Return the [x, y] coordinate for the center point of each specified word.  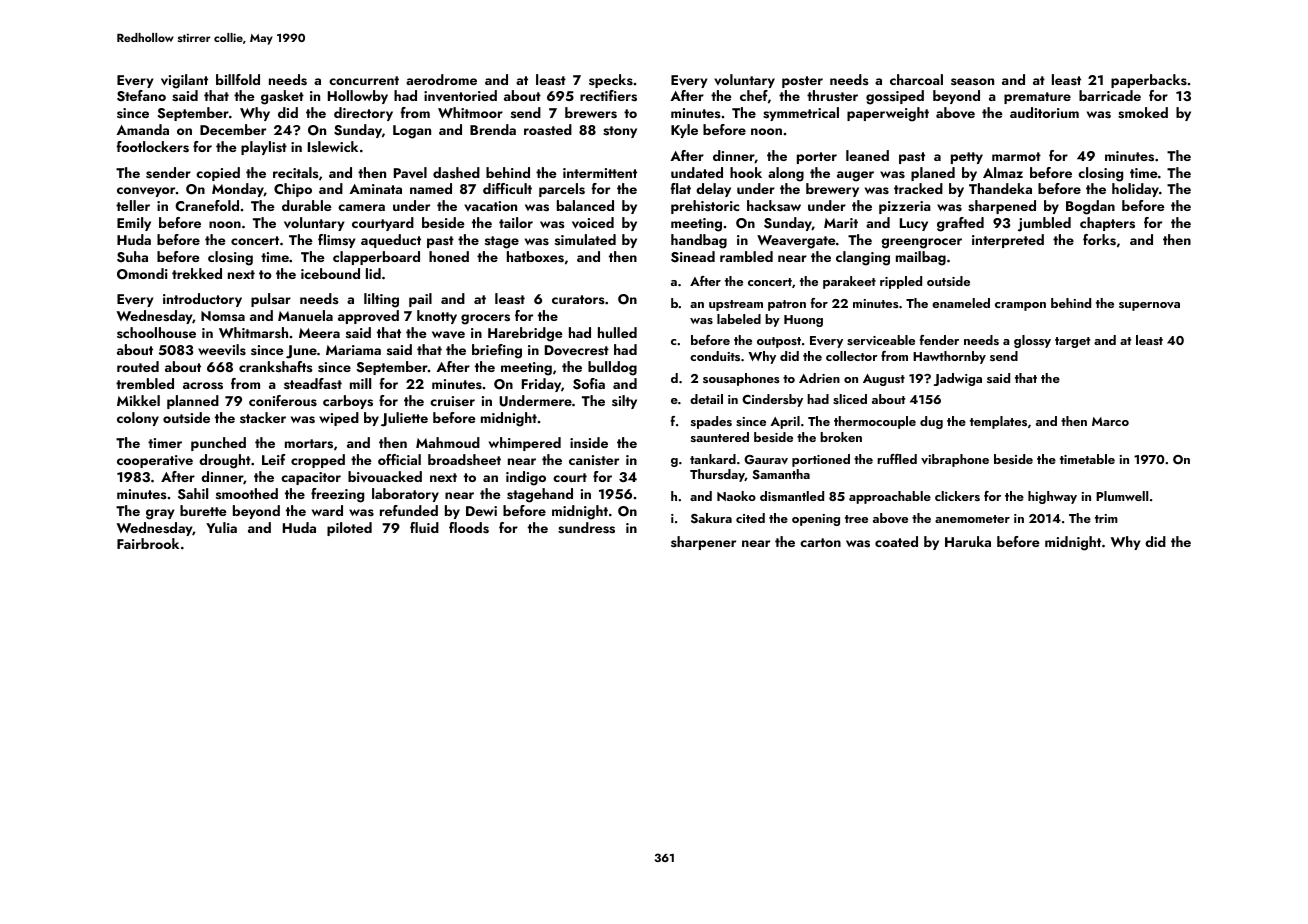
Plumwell [1122, 496]
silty [624, 402]
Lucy [914, 224]
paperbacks [1149, 81]
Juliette [404, 419]
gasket [282, 97]
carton [820, 542]
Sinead [693, 257]
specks [611, 81]
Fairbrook [148, 543]
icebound [330, 273]
